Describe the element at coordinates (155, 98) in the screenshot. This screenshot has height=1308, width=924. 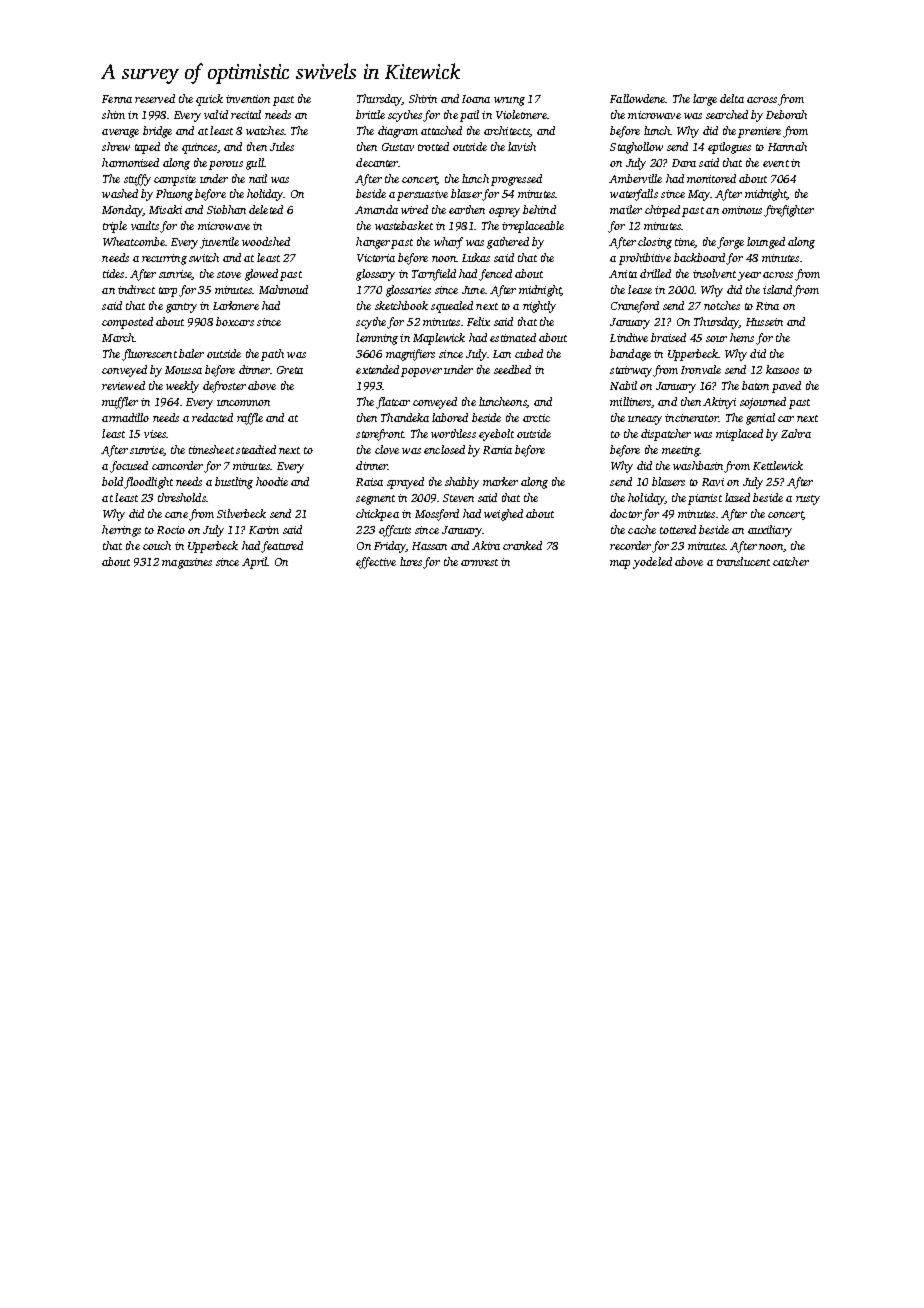
I see `reserved` at that location.
